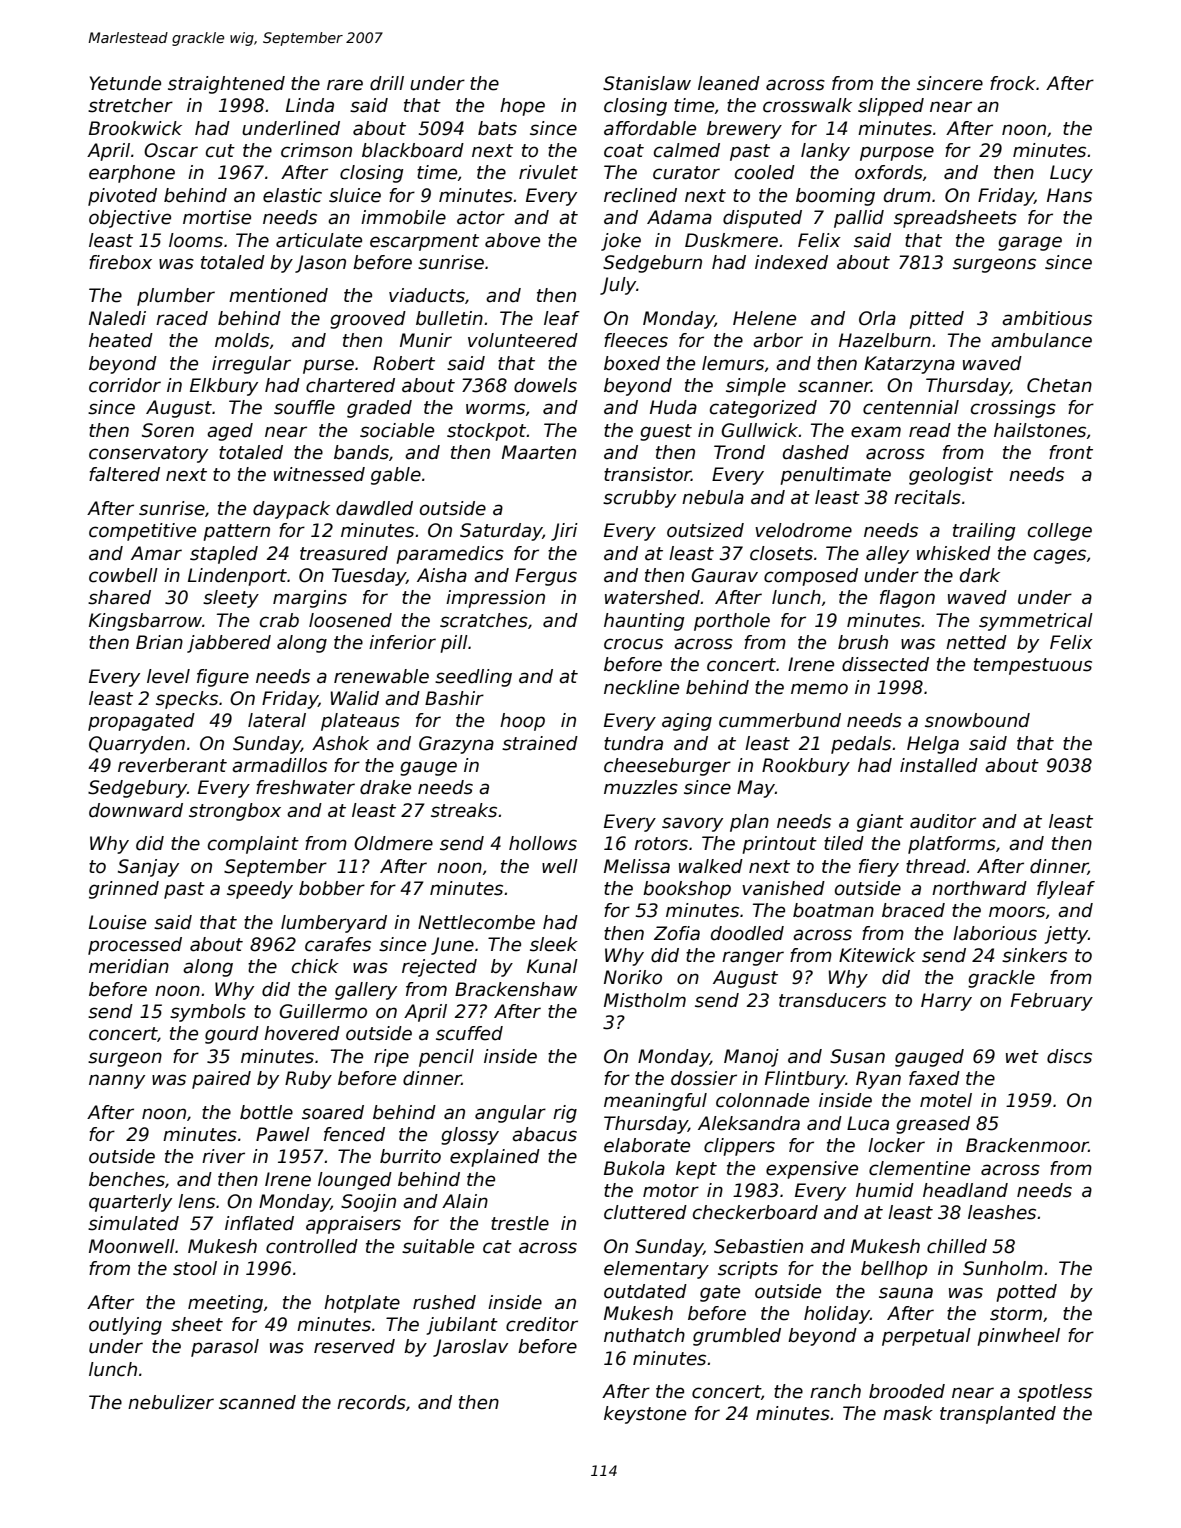 This screenshot has height=1528, width=1181. What do you see at coordinates (279, 765) in the screenshot?
I see `armadillos` at bounding box center [279, 765].
